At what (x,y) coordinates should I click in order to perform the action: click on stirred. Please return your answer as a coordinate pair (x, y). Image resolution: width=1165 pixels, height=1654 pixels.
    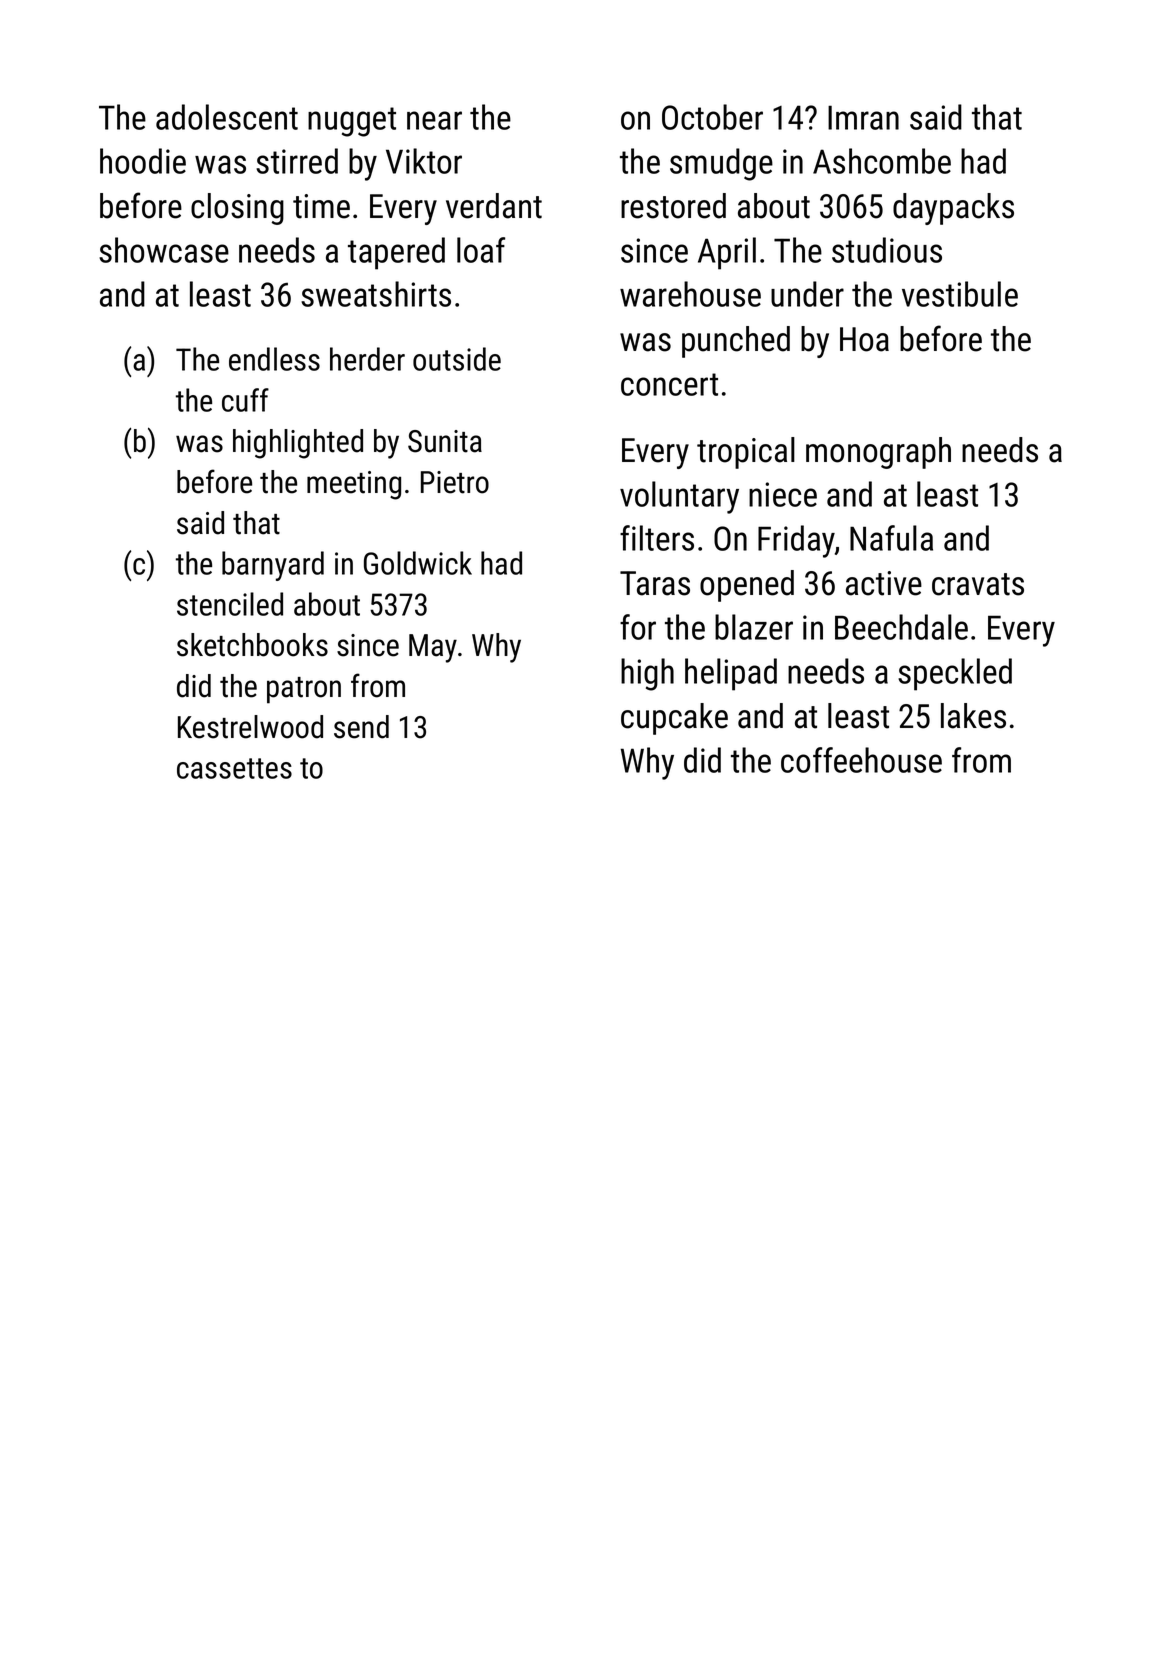
    Looking at the image, I should click on (297, 161).
